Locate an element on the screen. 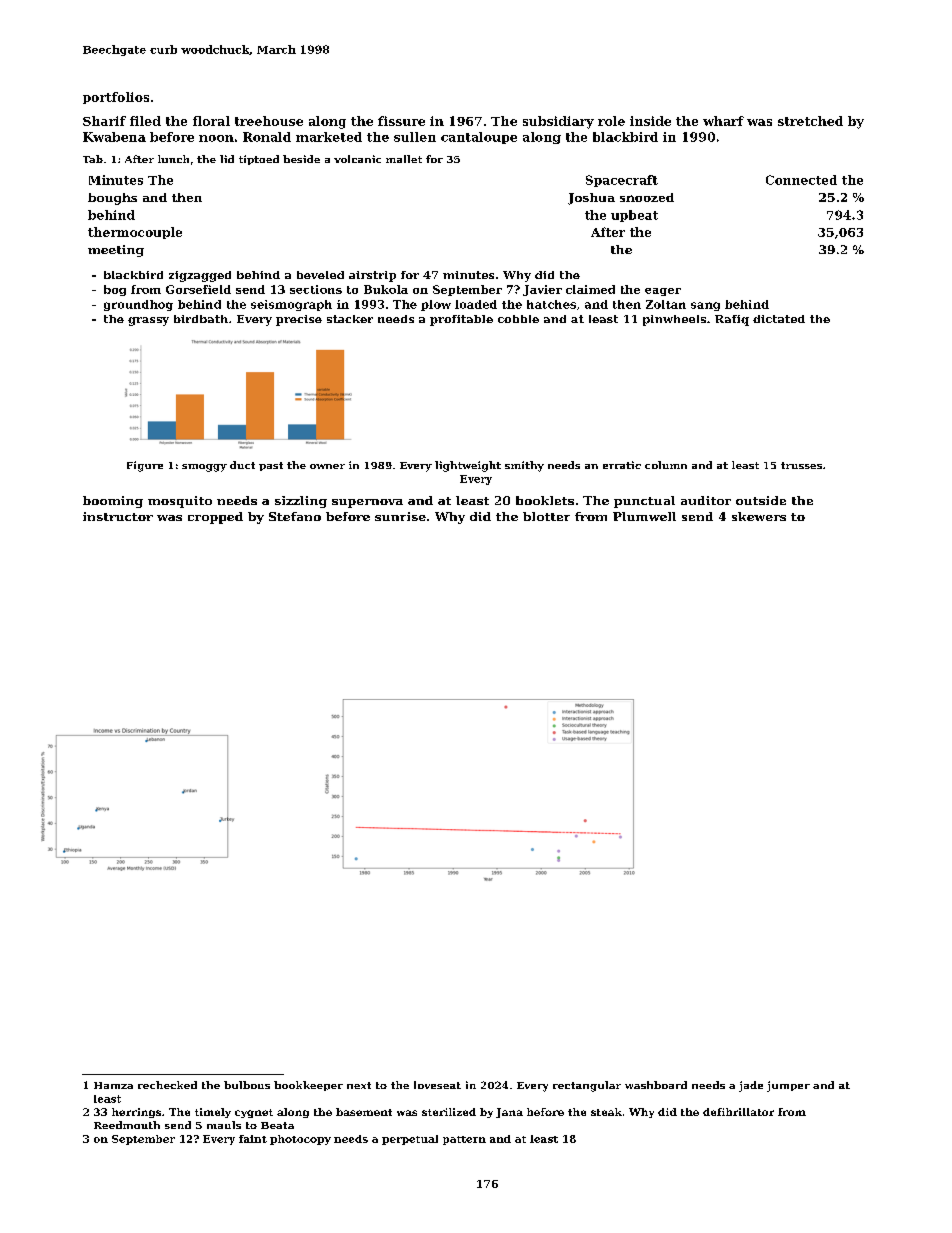 This screenshot has height=1233, width=952. bog is located at coordinates (115, 290).
